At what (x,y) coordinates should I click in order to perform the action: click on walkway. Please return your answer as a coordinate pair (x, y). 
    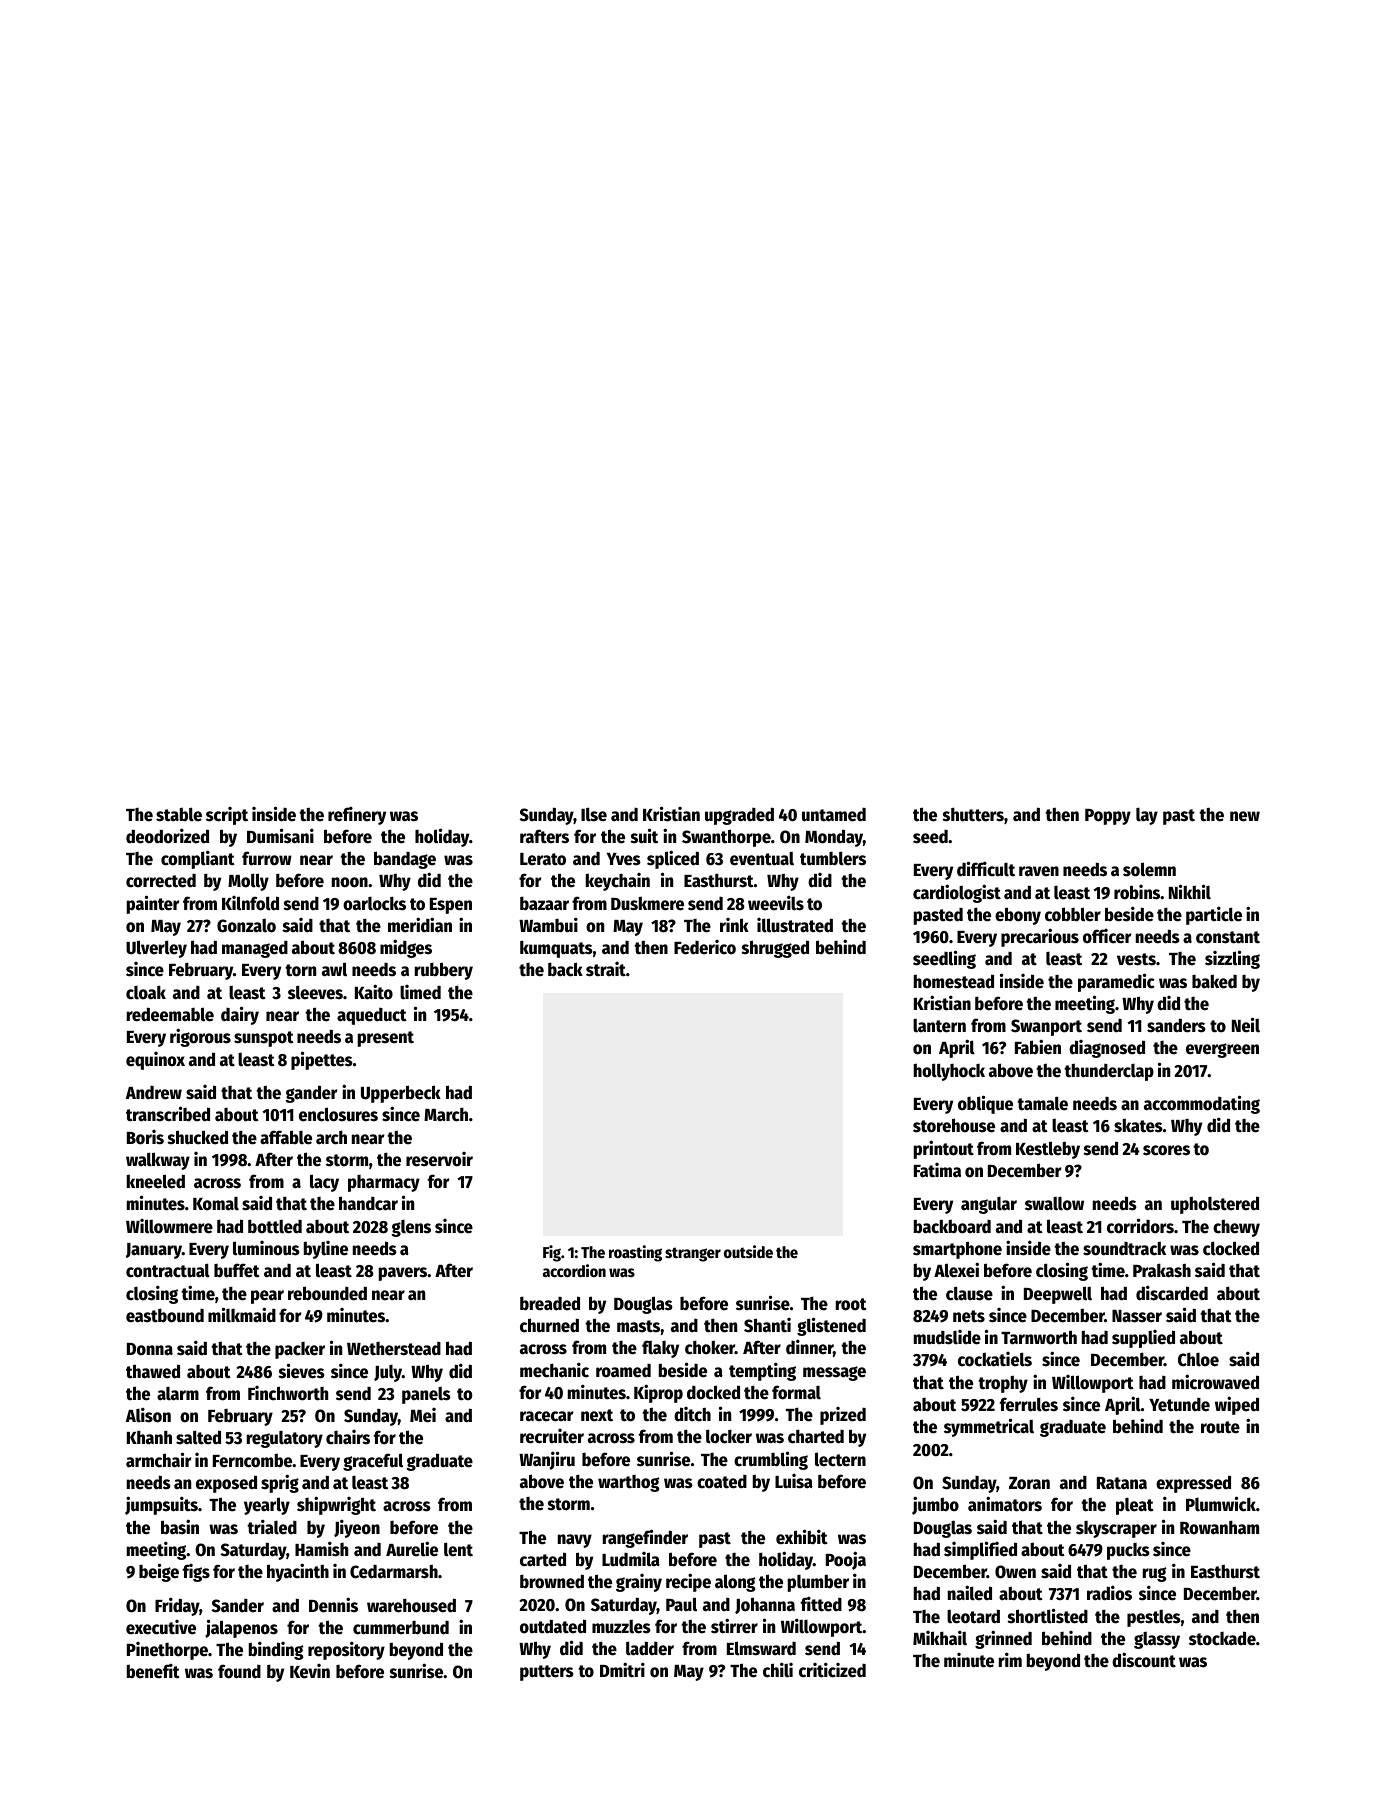
    Looking at the image, I should click on (158, 1161).
